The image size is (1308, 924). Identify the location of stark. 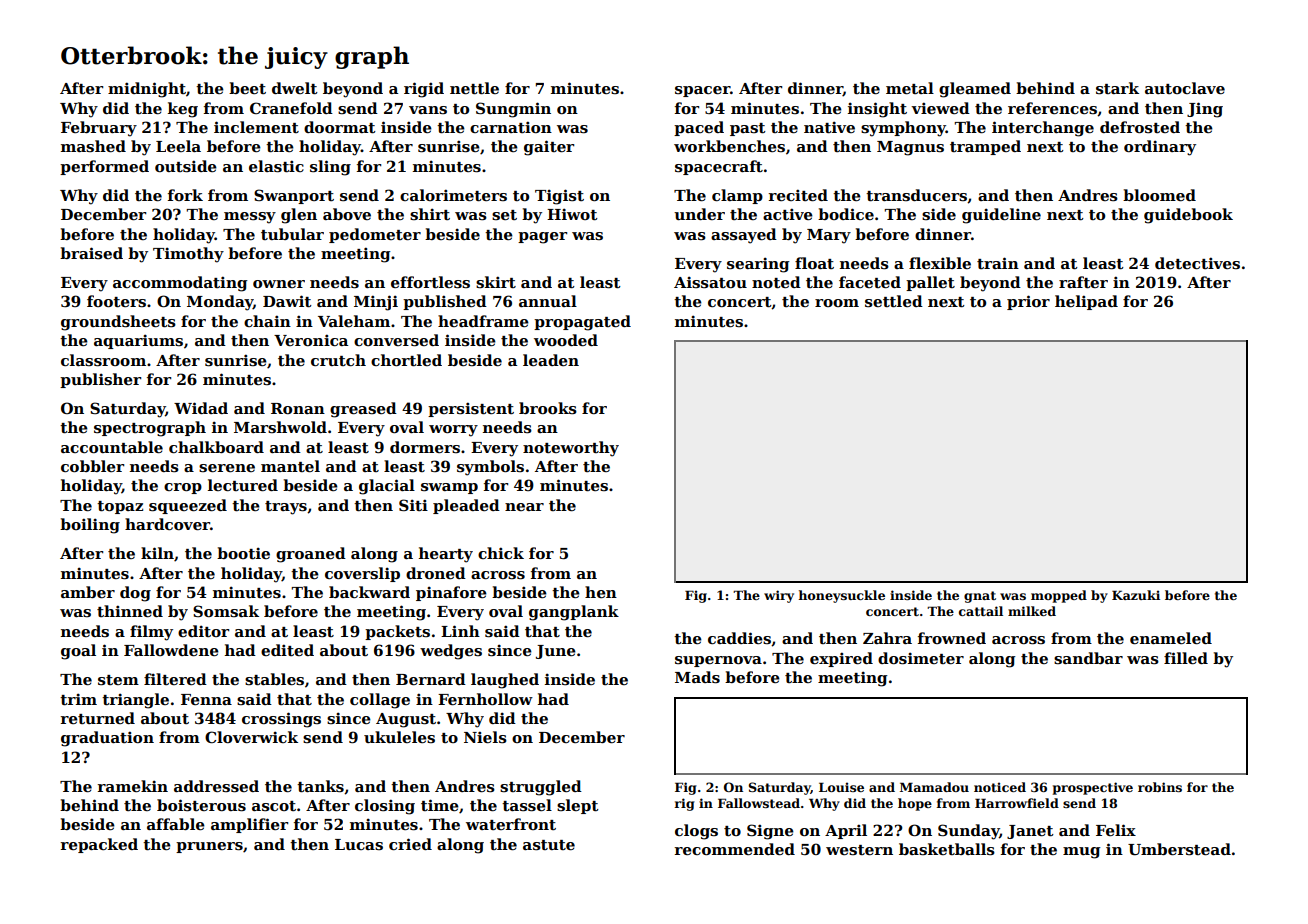
(1117, 88).
